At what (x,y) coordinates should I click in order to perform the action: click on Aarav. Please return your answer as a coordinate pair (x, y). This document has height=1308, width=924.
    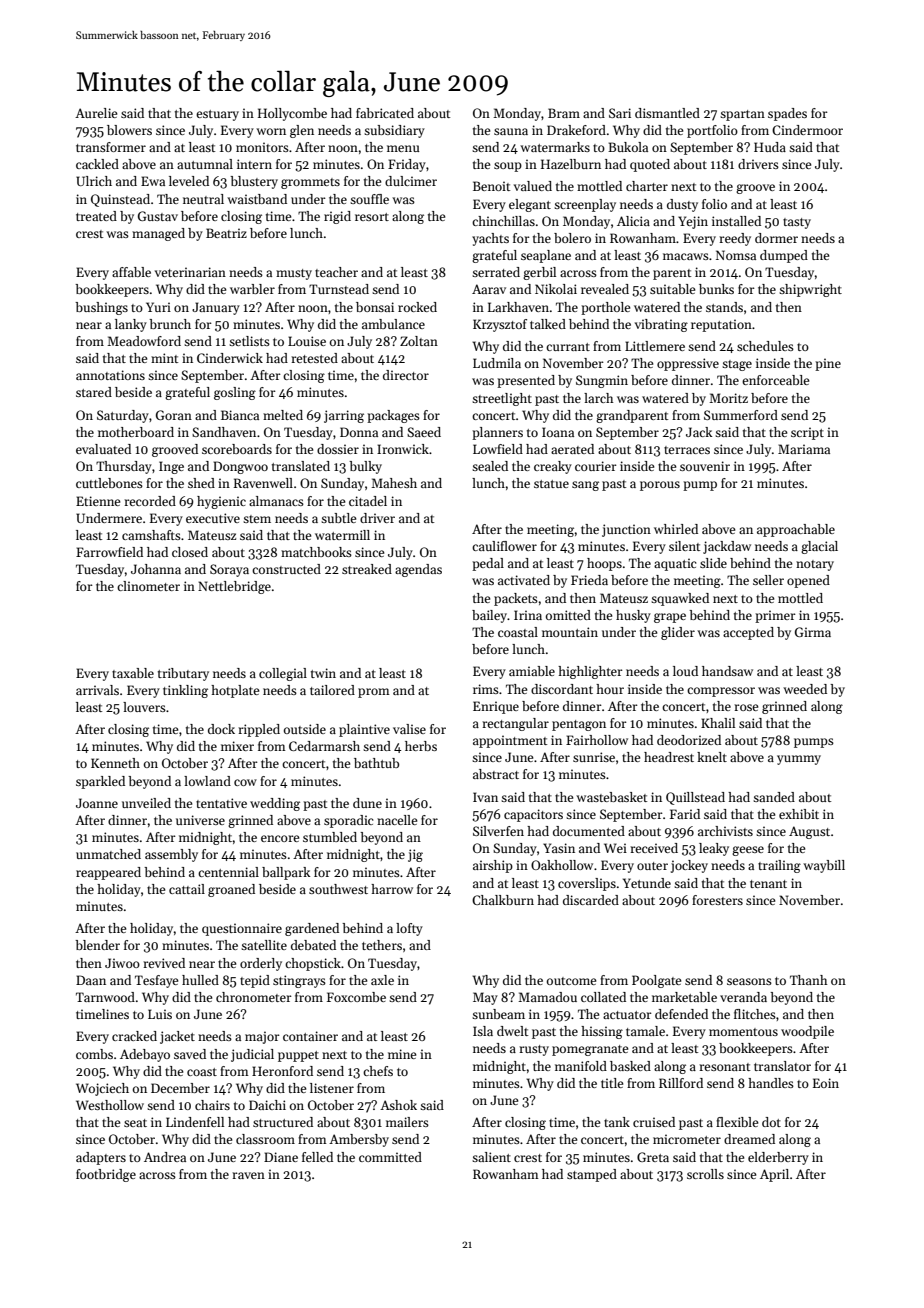
    Looking at the image, I should click on (489, 289).
